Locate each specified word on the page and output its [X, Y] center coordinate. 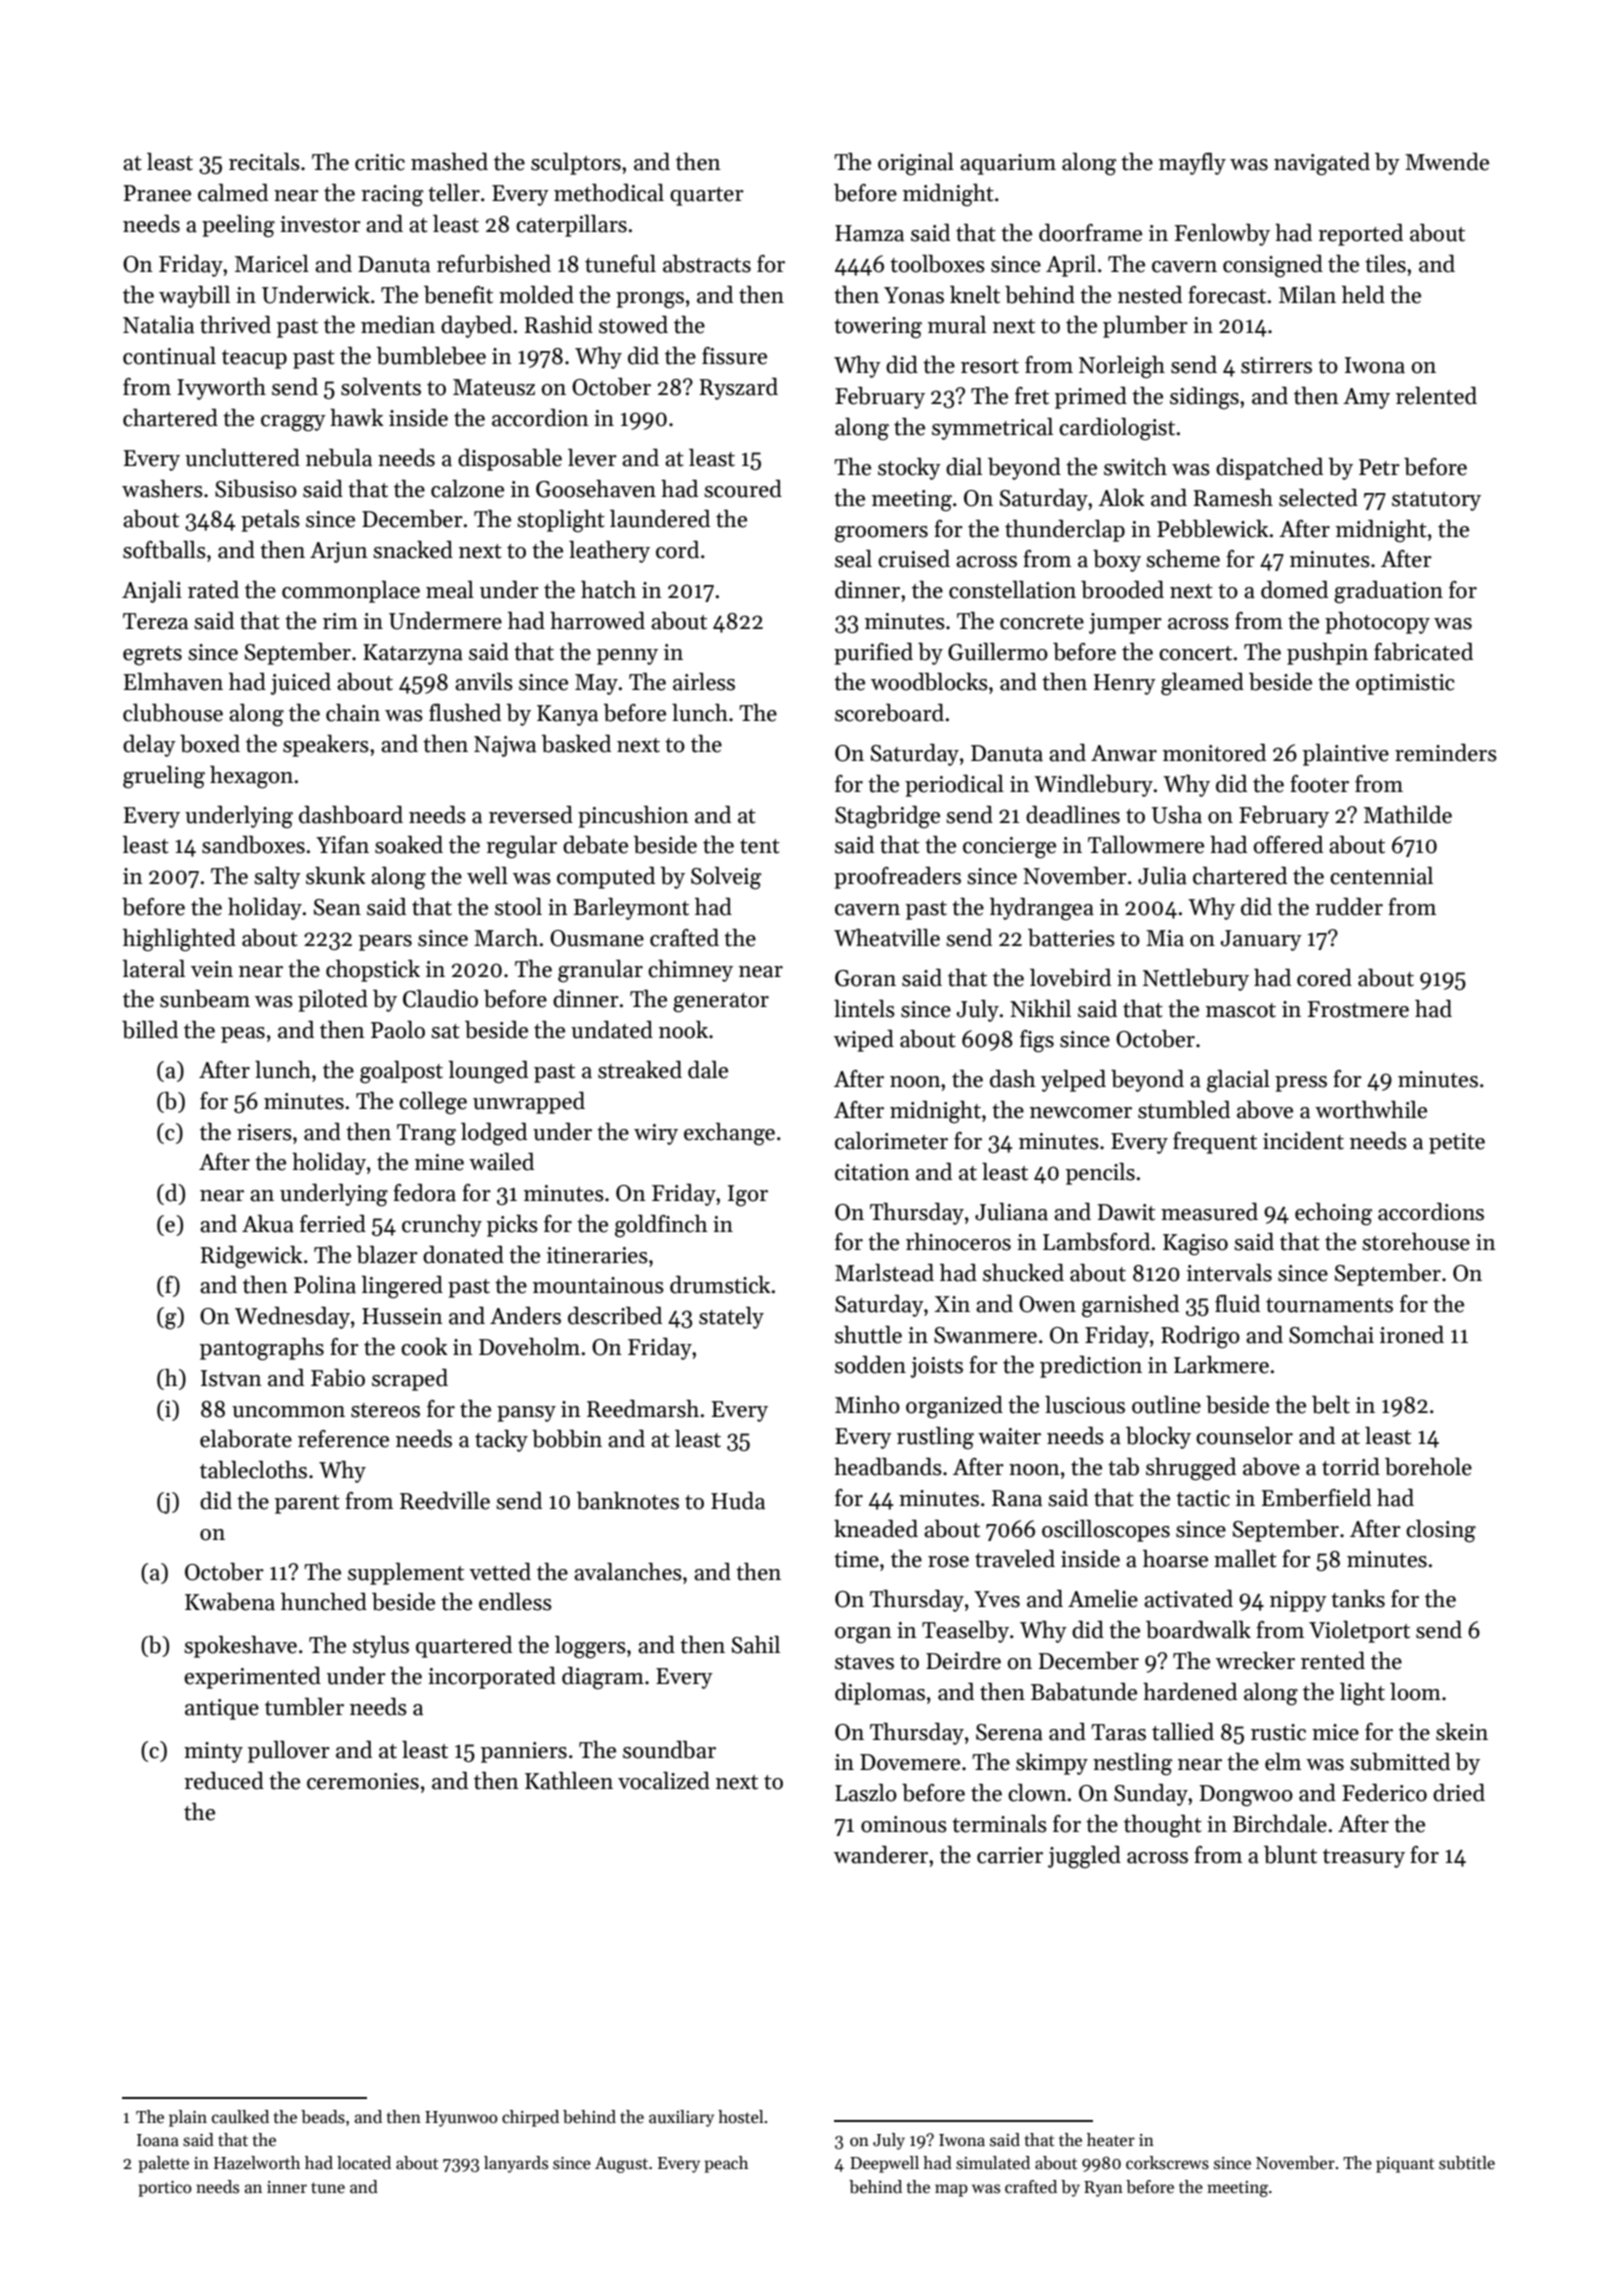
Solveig [726, 878]
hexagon [251, 777]
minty [213, 1752]
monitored [1214, 753]
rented [1333, 1661]
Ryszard [738, 389]
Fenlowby [1222, 235]
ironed [1412, 1335]
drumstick [720, 1285]
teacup [254, 359]
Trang [426, 1135]
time [856, 1559]
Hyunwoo [461, 2119]
